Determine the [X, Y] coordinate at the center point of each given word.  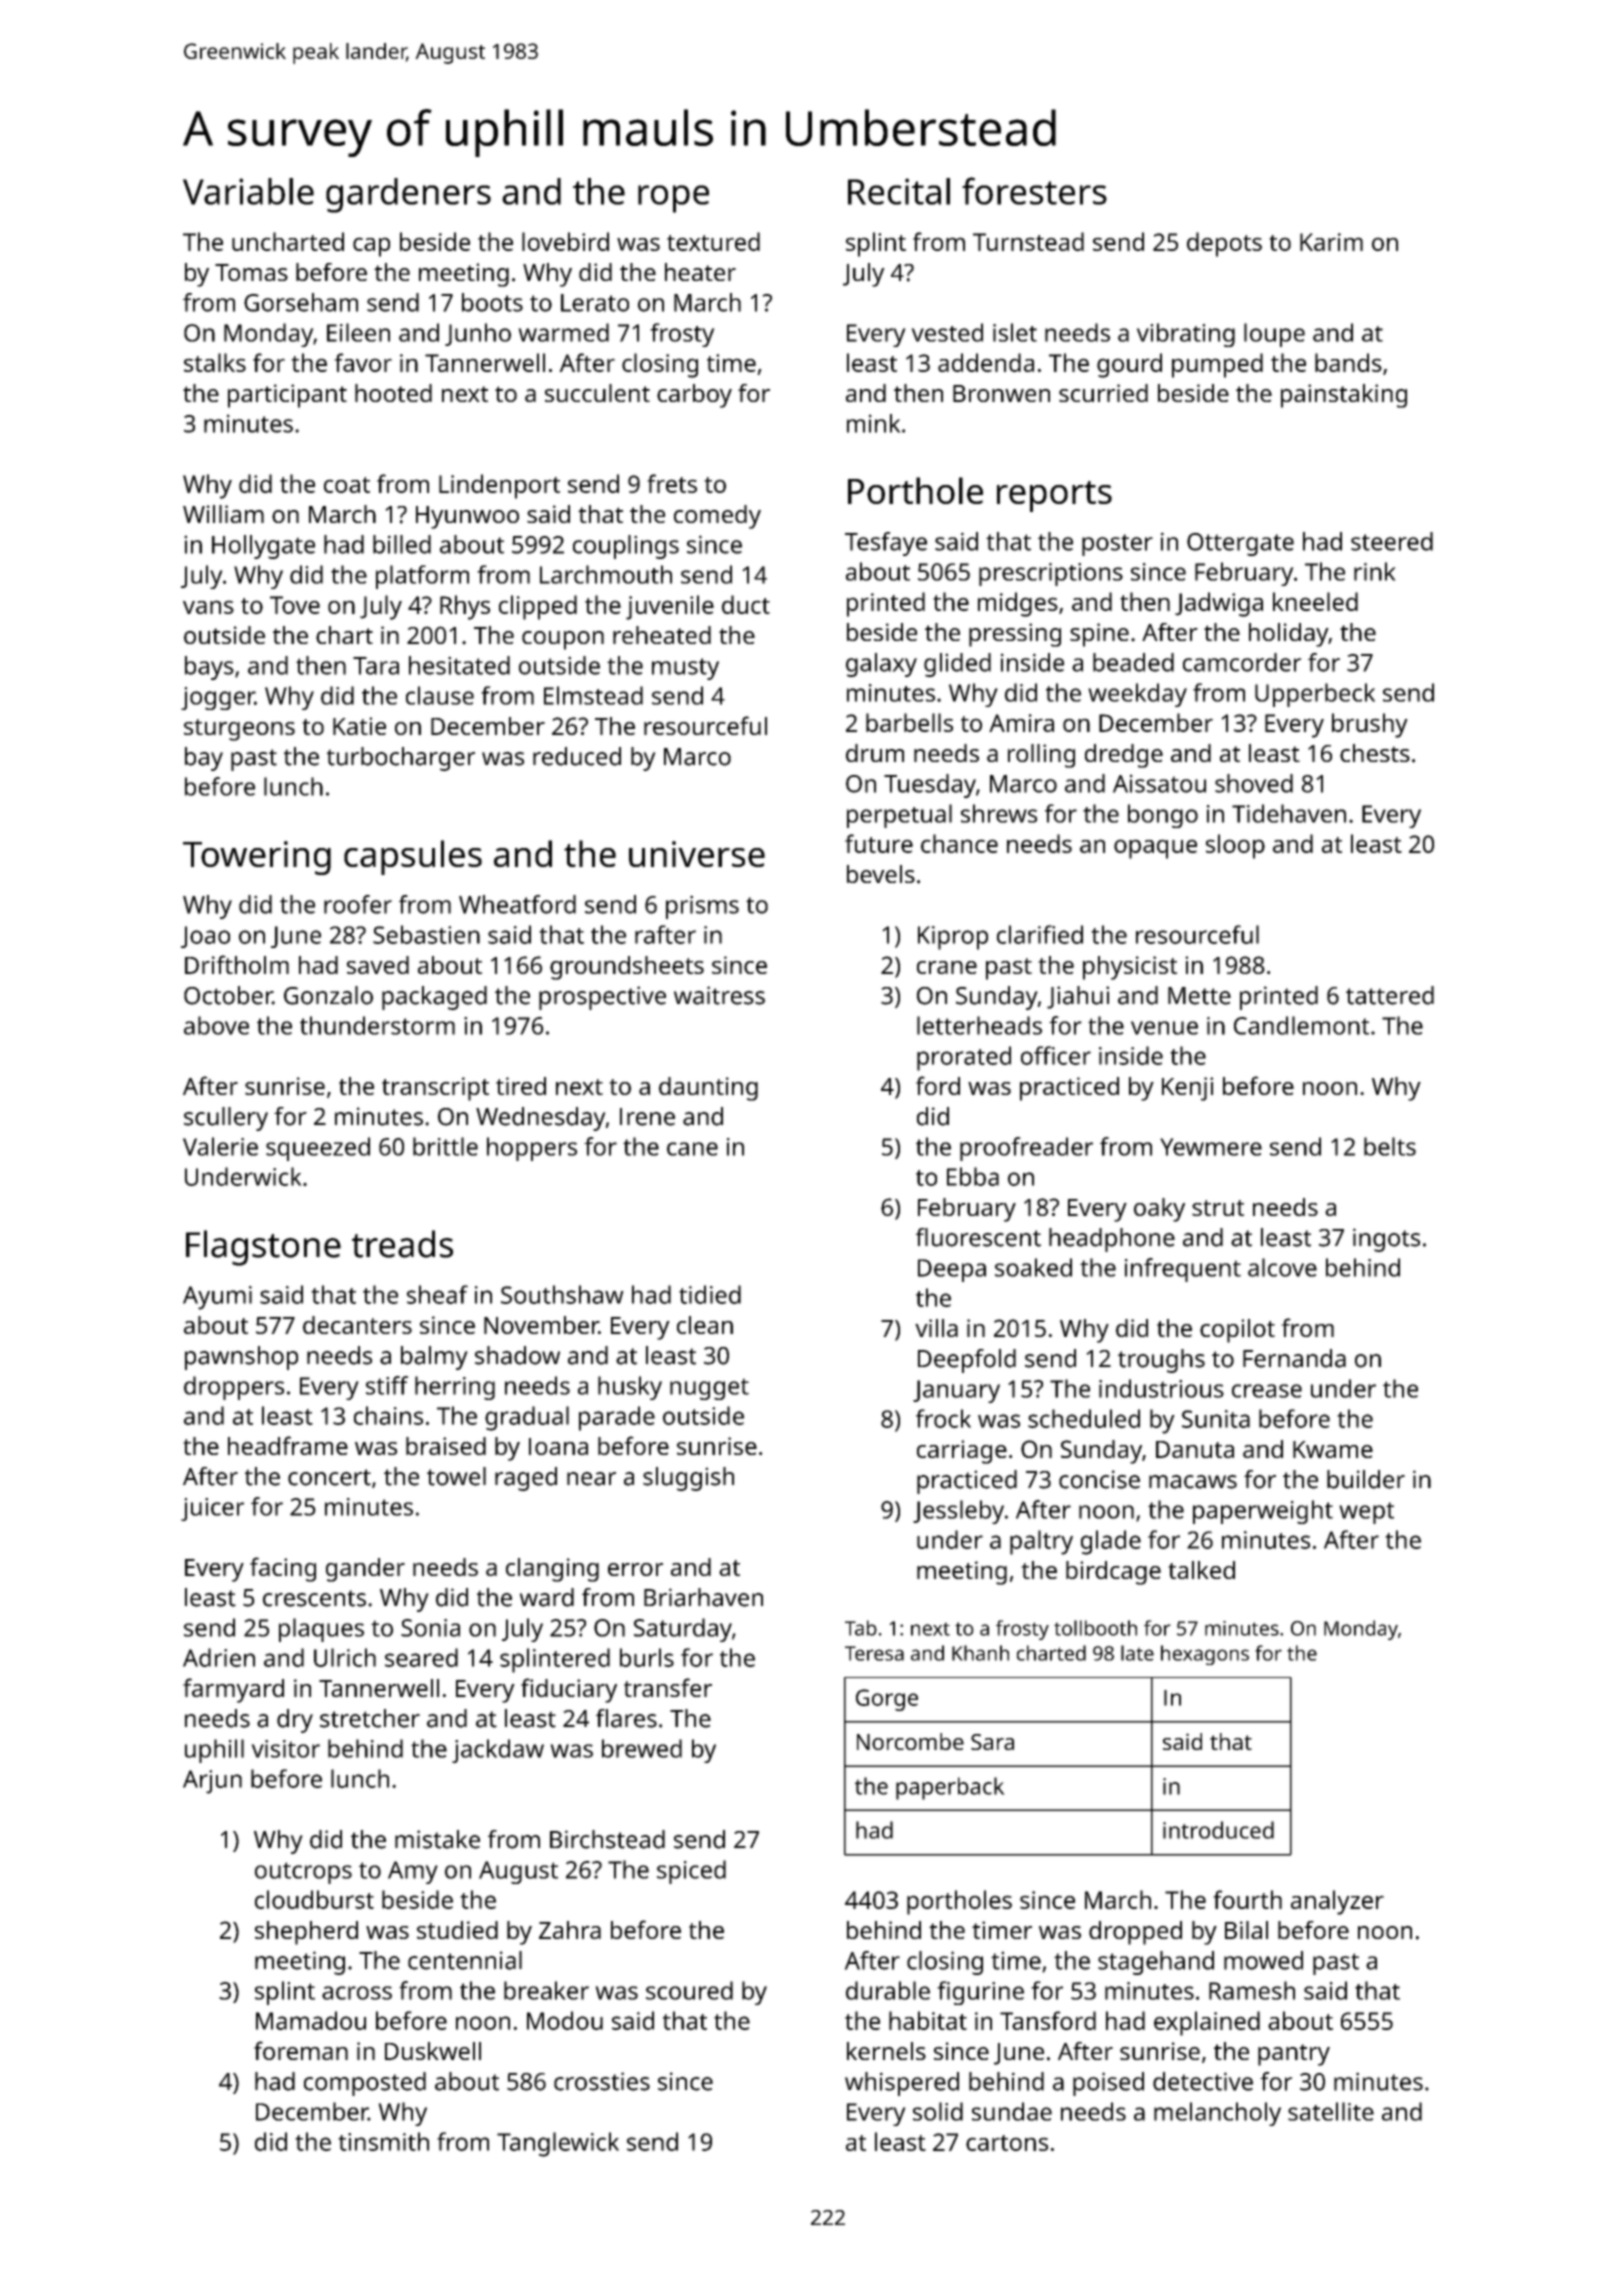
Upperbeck [1315, 695]
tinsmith [383, 2141]
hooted [393, 393]
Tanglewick [558, 2144]
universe [697, 854]
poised [1108, 2084]
